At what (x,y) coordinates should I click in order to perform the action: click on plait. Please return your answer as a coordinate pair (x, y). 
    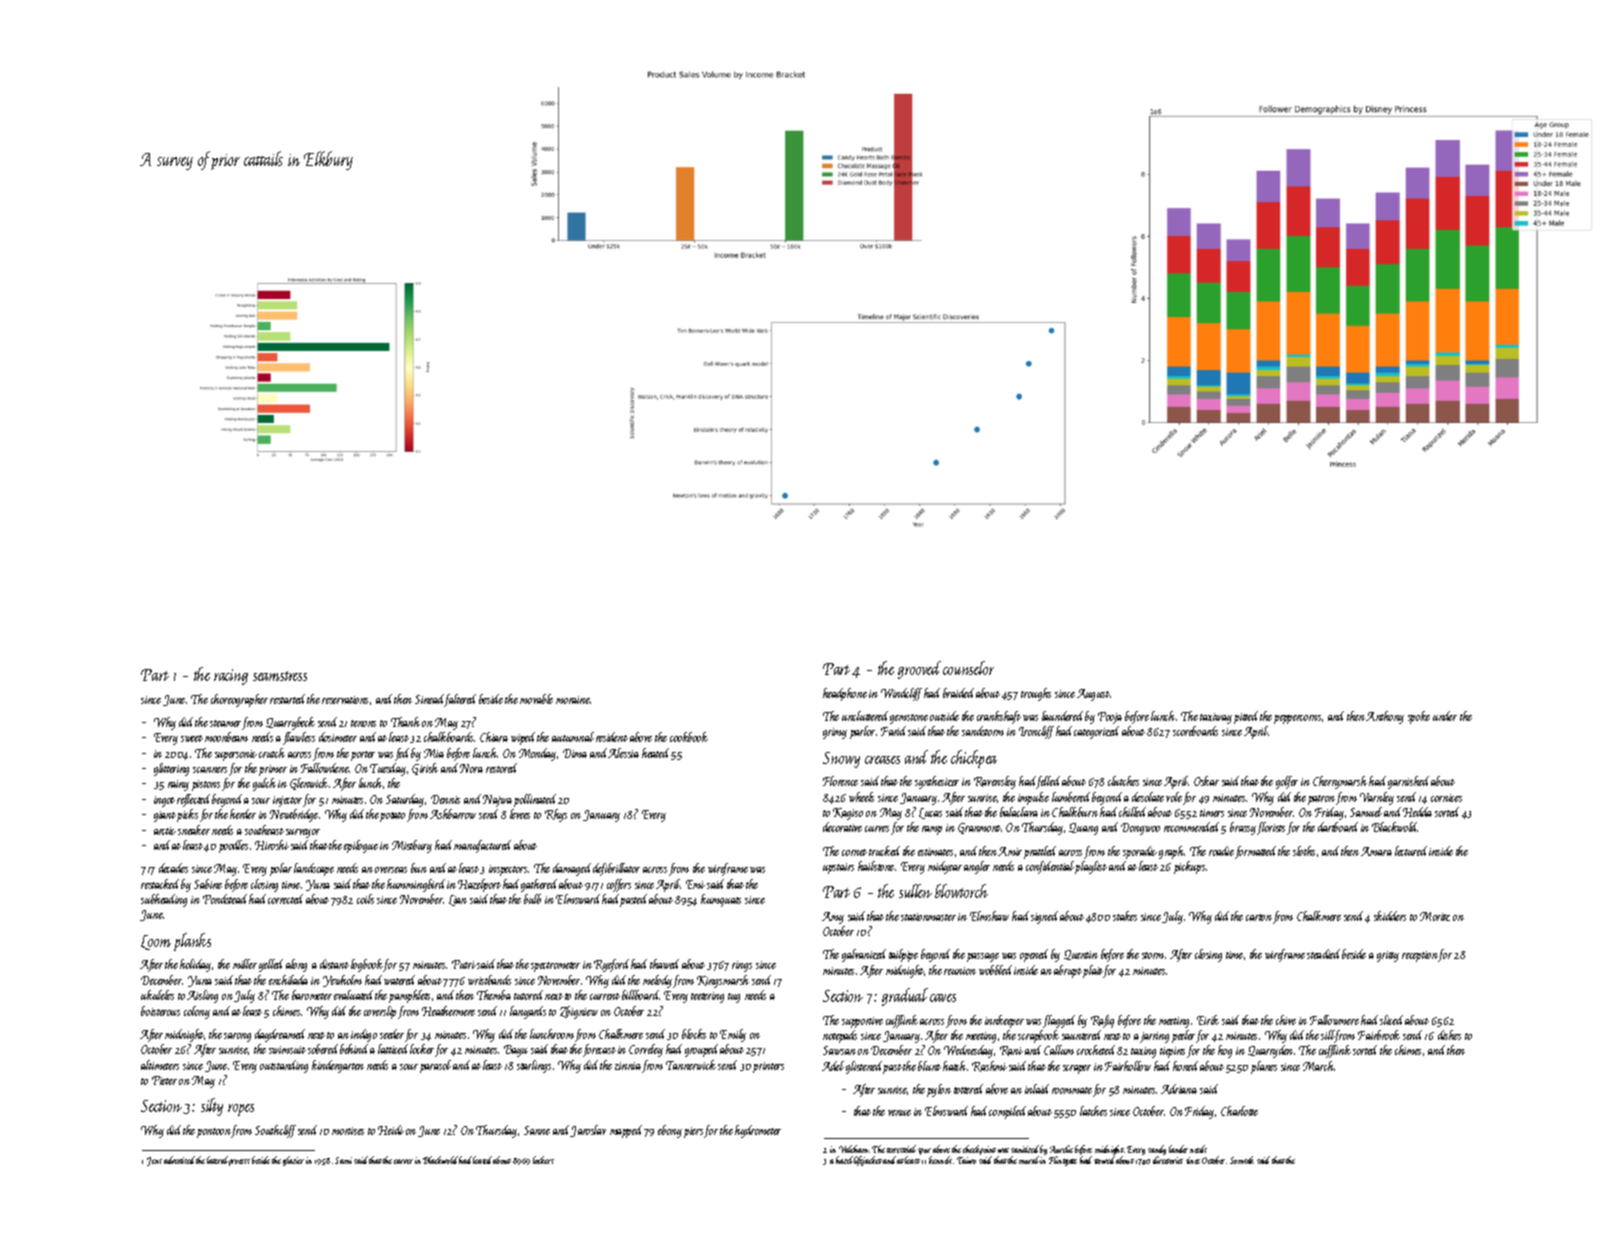
    Looking at the image, I should click on (1093, 971).
